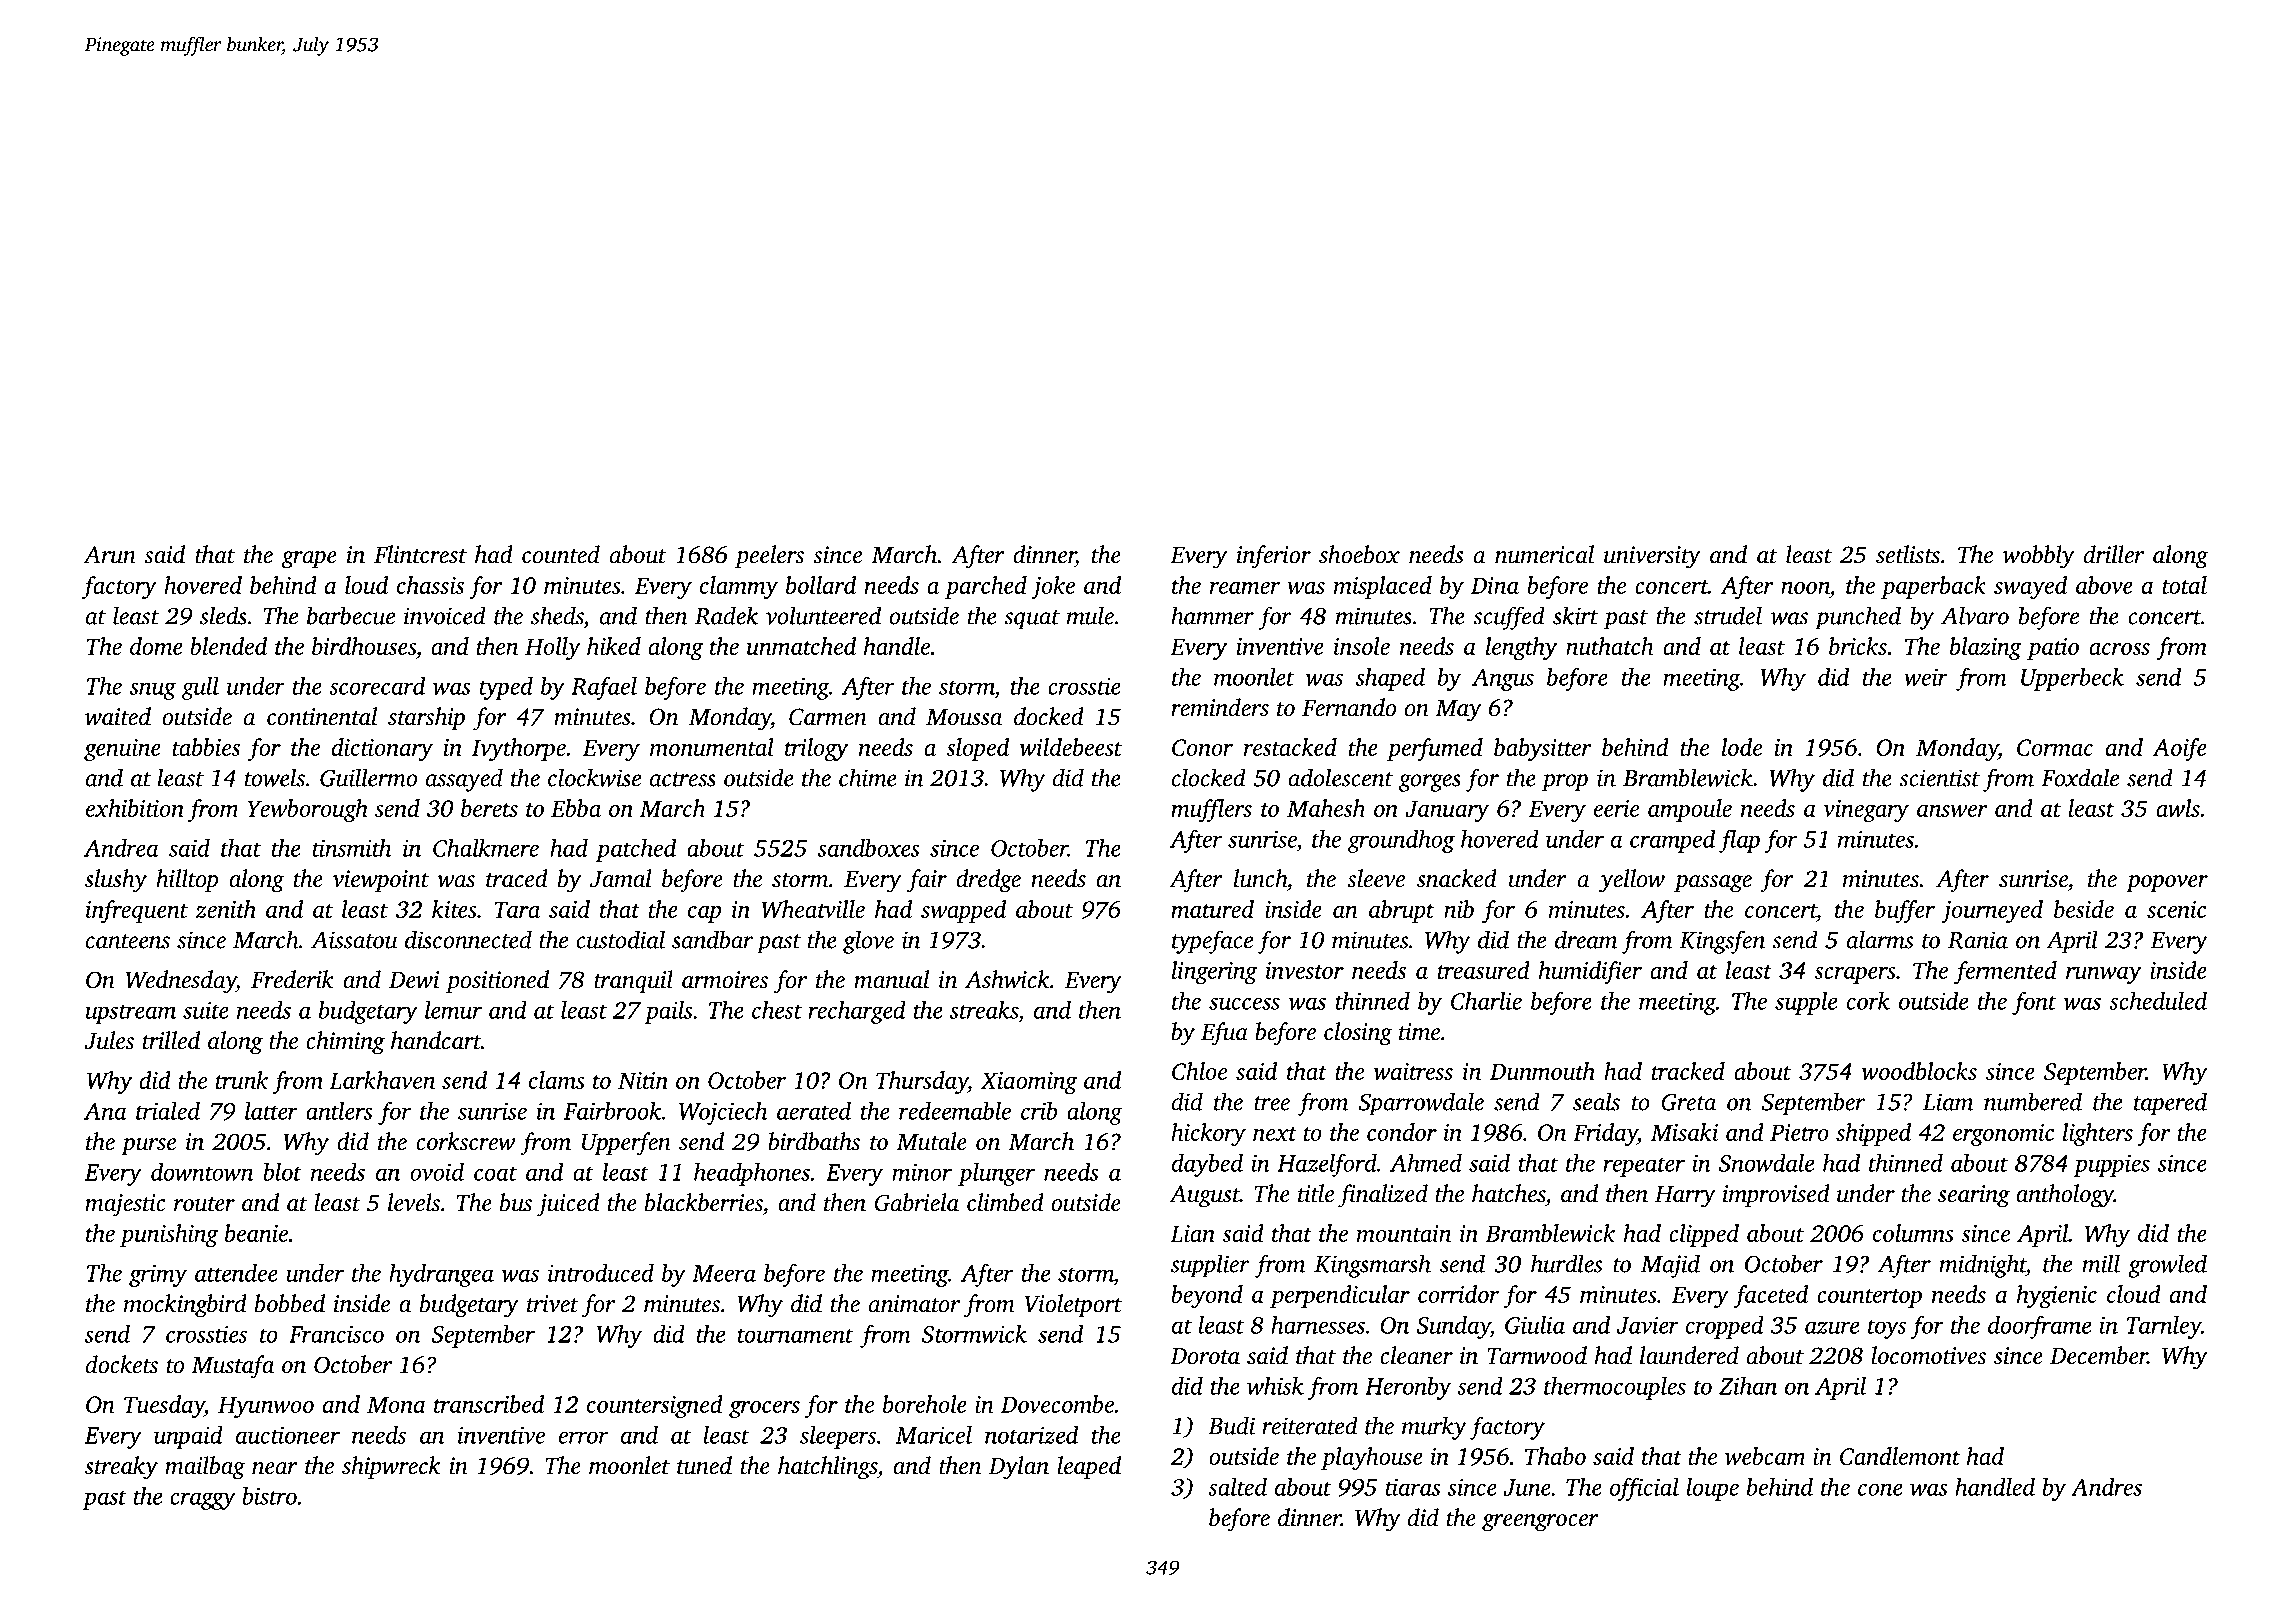 This screenshot has width=2292, height=1621. Describe the element at coordinates (1652, 557) in the screenshot. I see `university` at that location.
